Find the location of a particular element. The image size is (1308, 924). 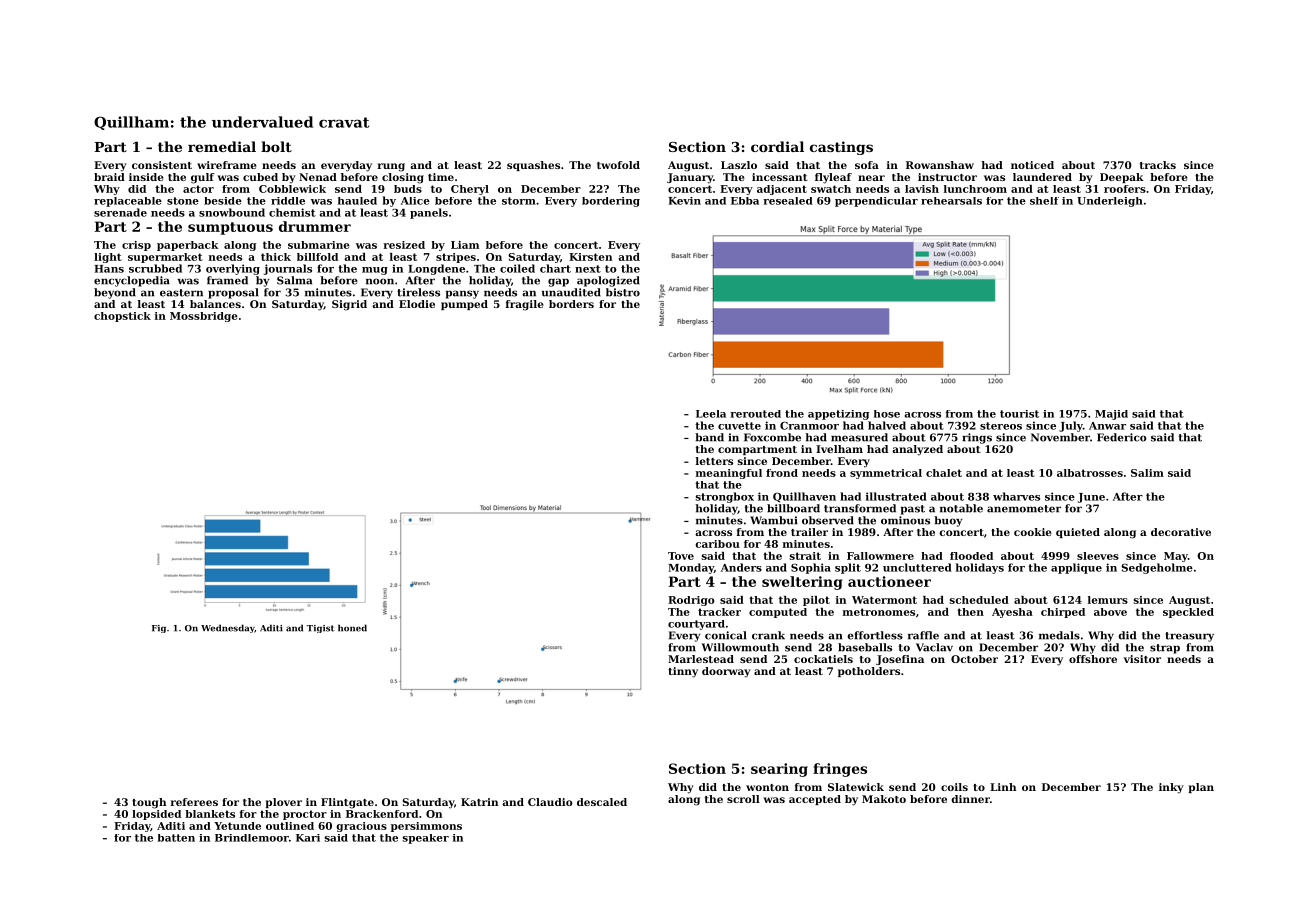

remedial is located at coordinates (222, 146).
